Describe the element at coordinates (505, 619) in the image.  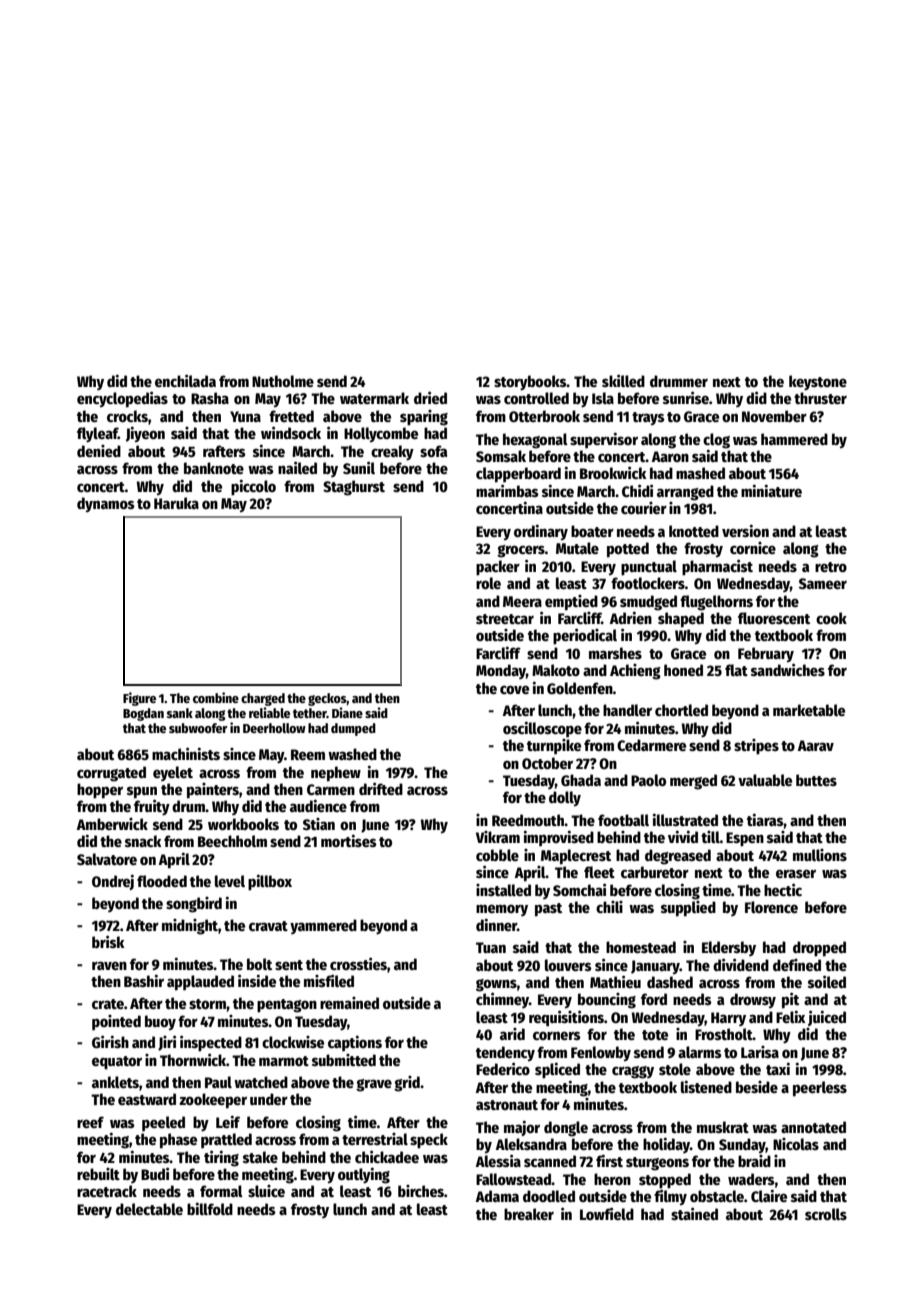
I see `streetcar` at that location.
